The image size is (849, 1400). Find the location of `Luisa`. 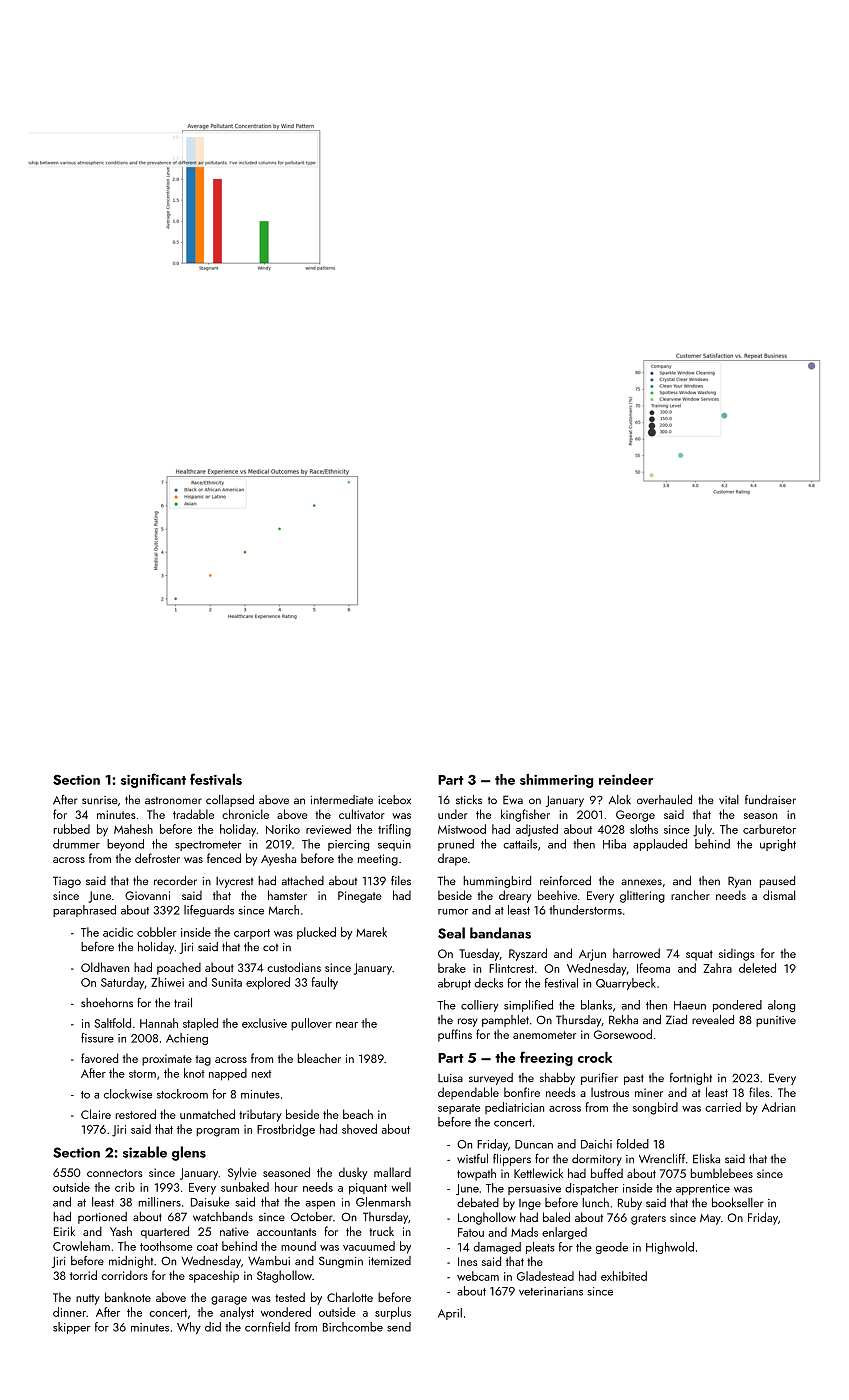

Luisa is located at coordinates (450, 1078).
